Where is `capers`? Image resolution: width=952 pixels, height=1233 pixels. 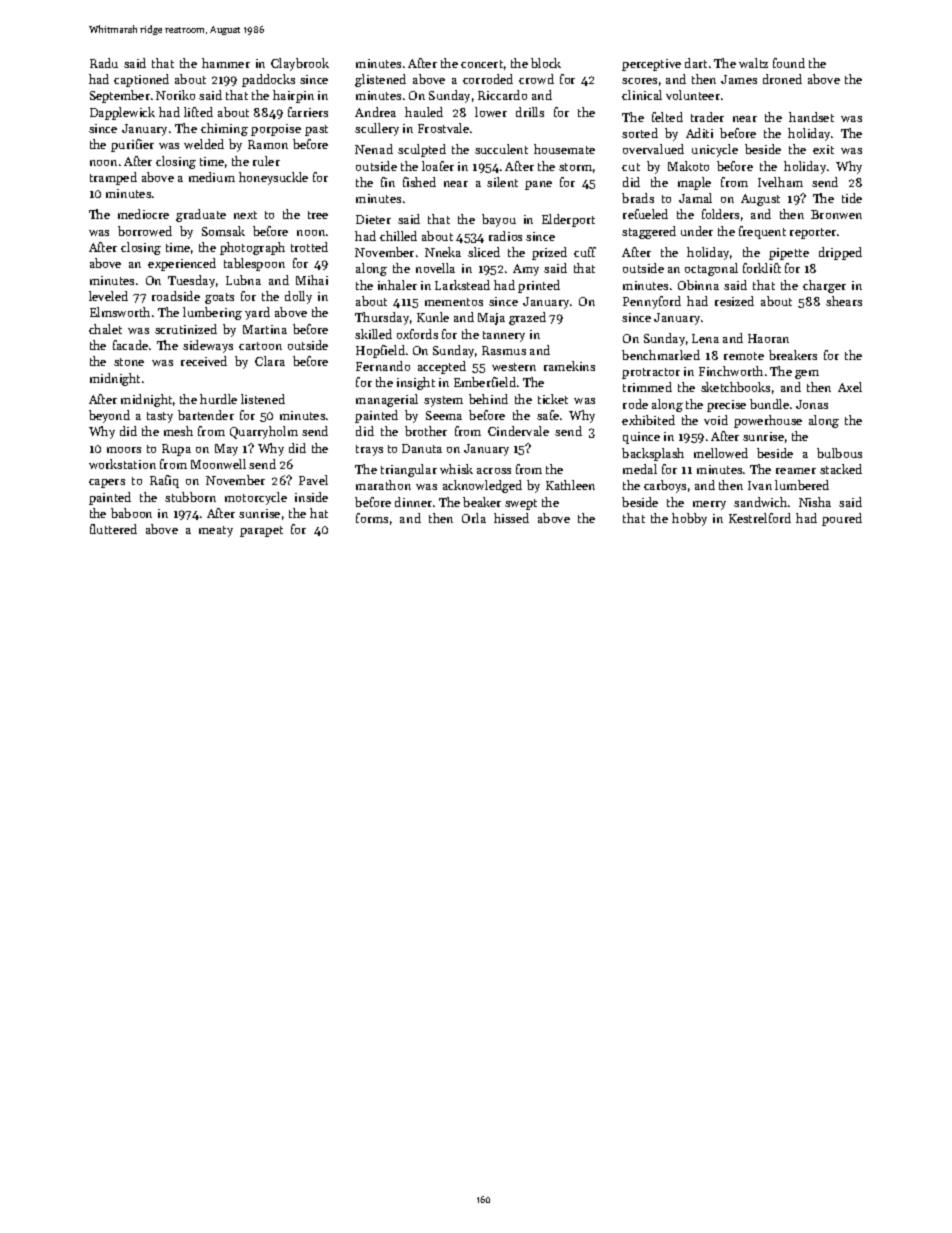
capers is located at coordinates (107, 483).
